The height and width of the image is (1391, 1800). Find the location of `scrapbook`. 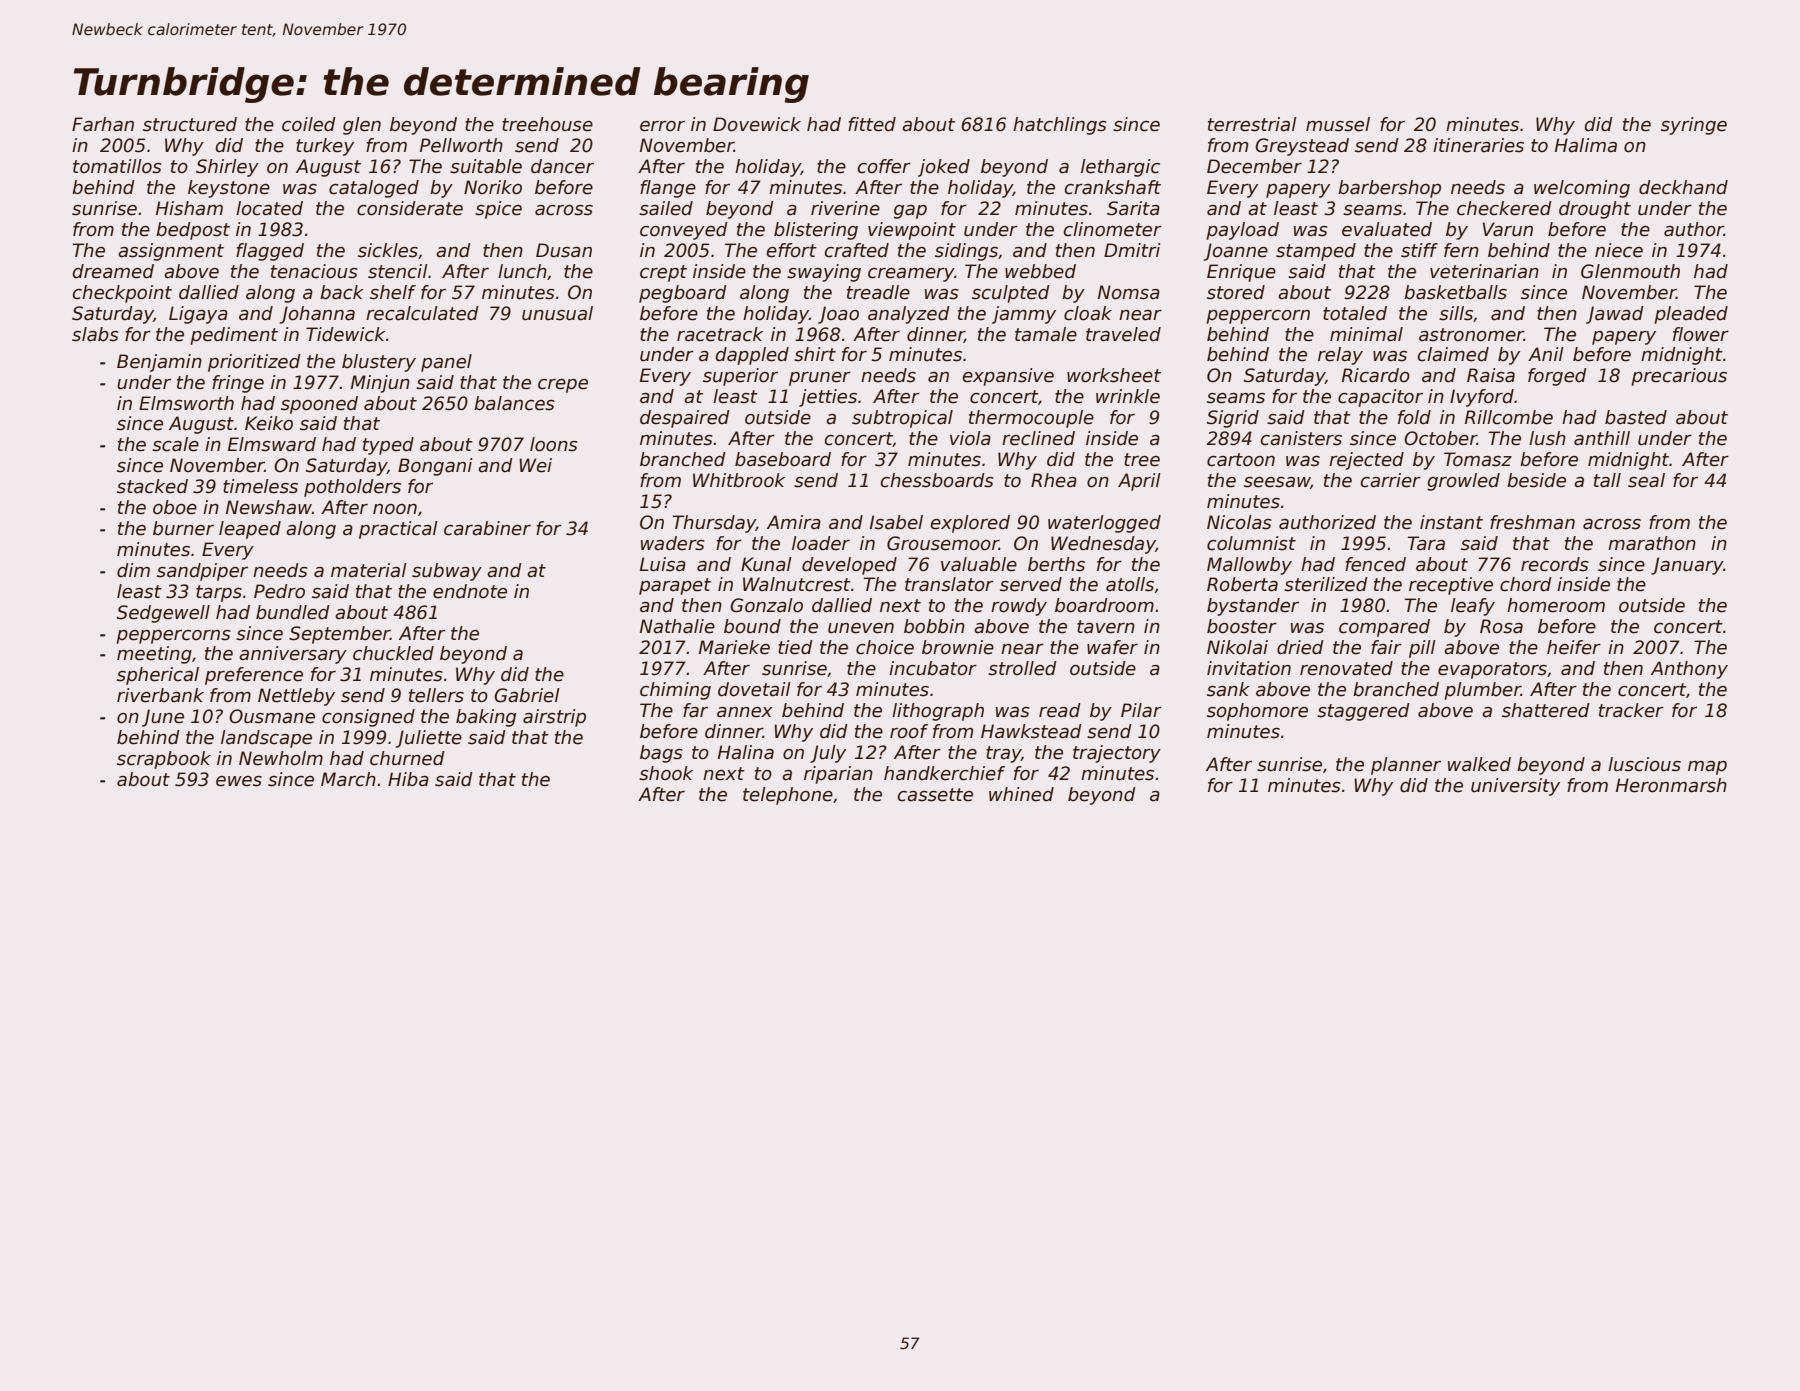

scrapbook is located at coordinates (164, 760).
